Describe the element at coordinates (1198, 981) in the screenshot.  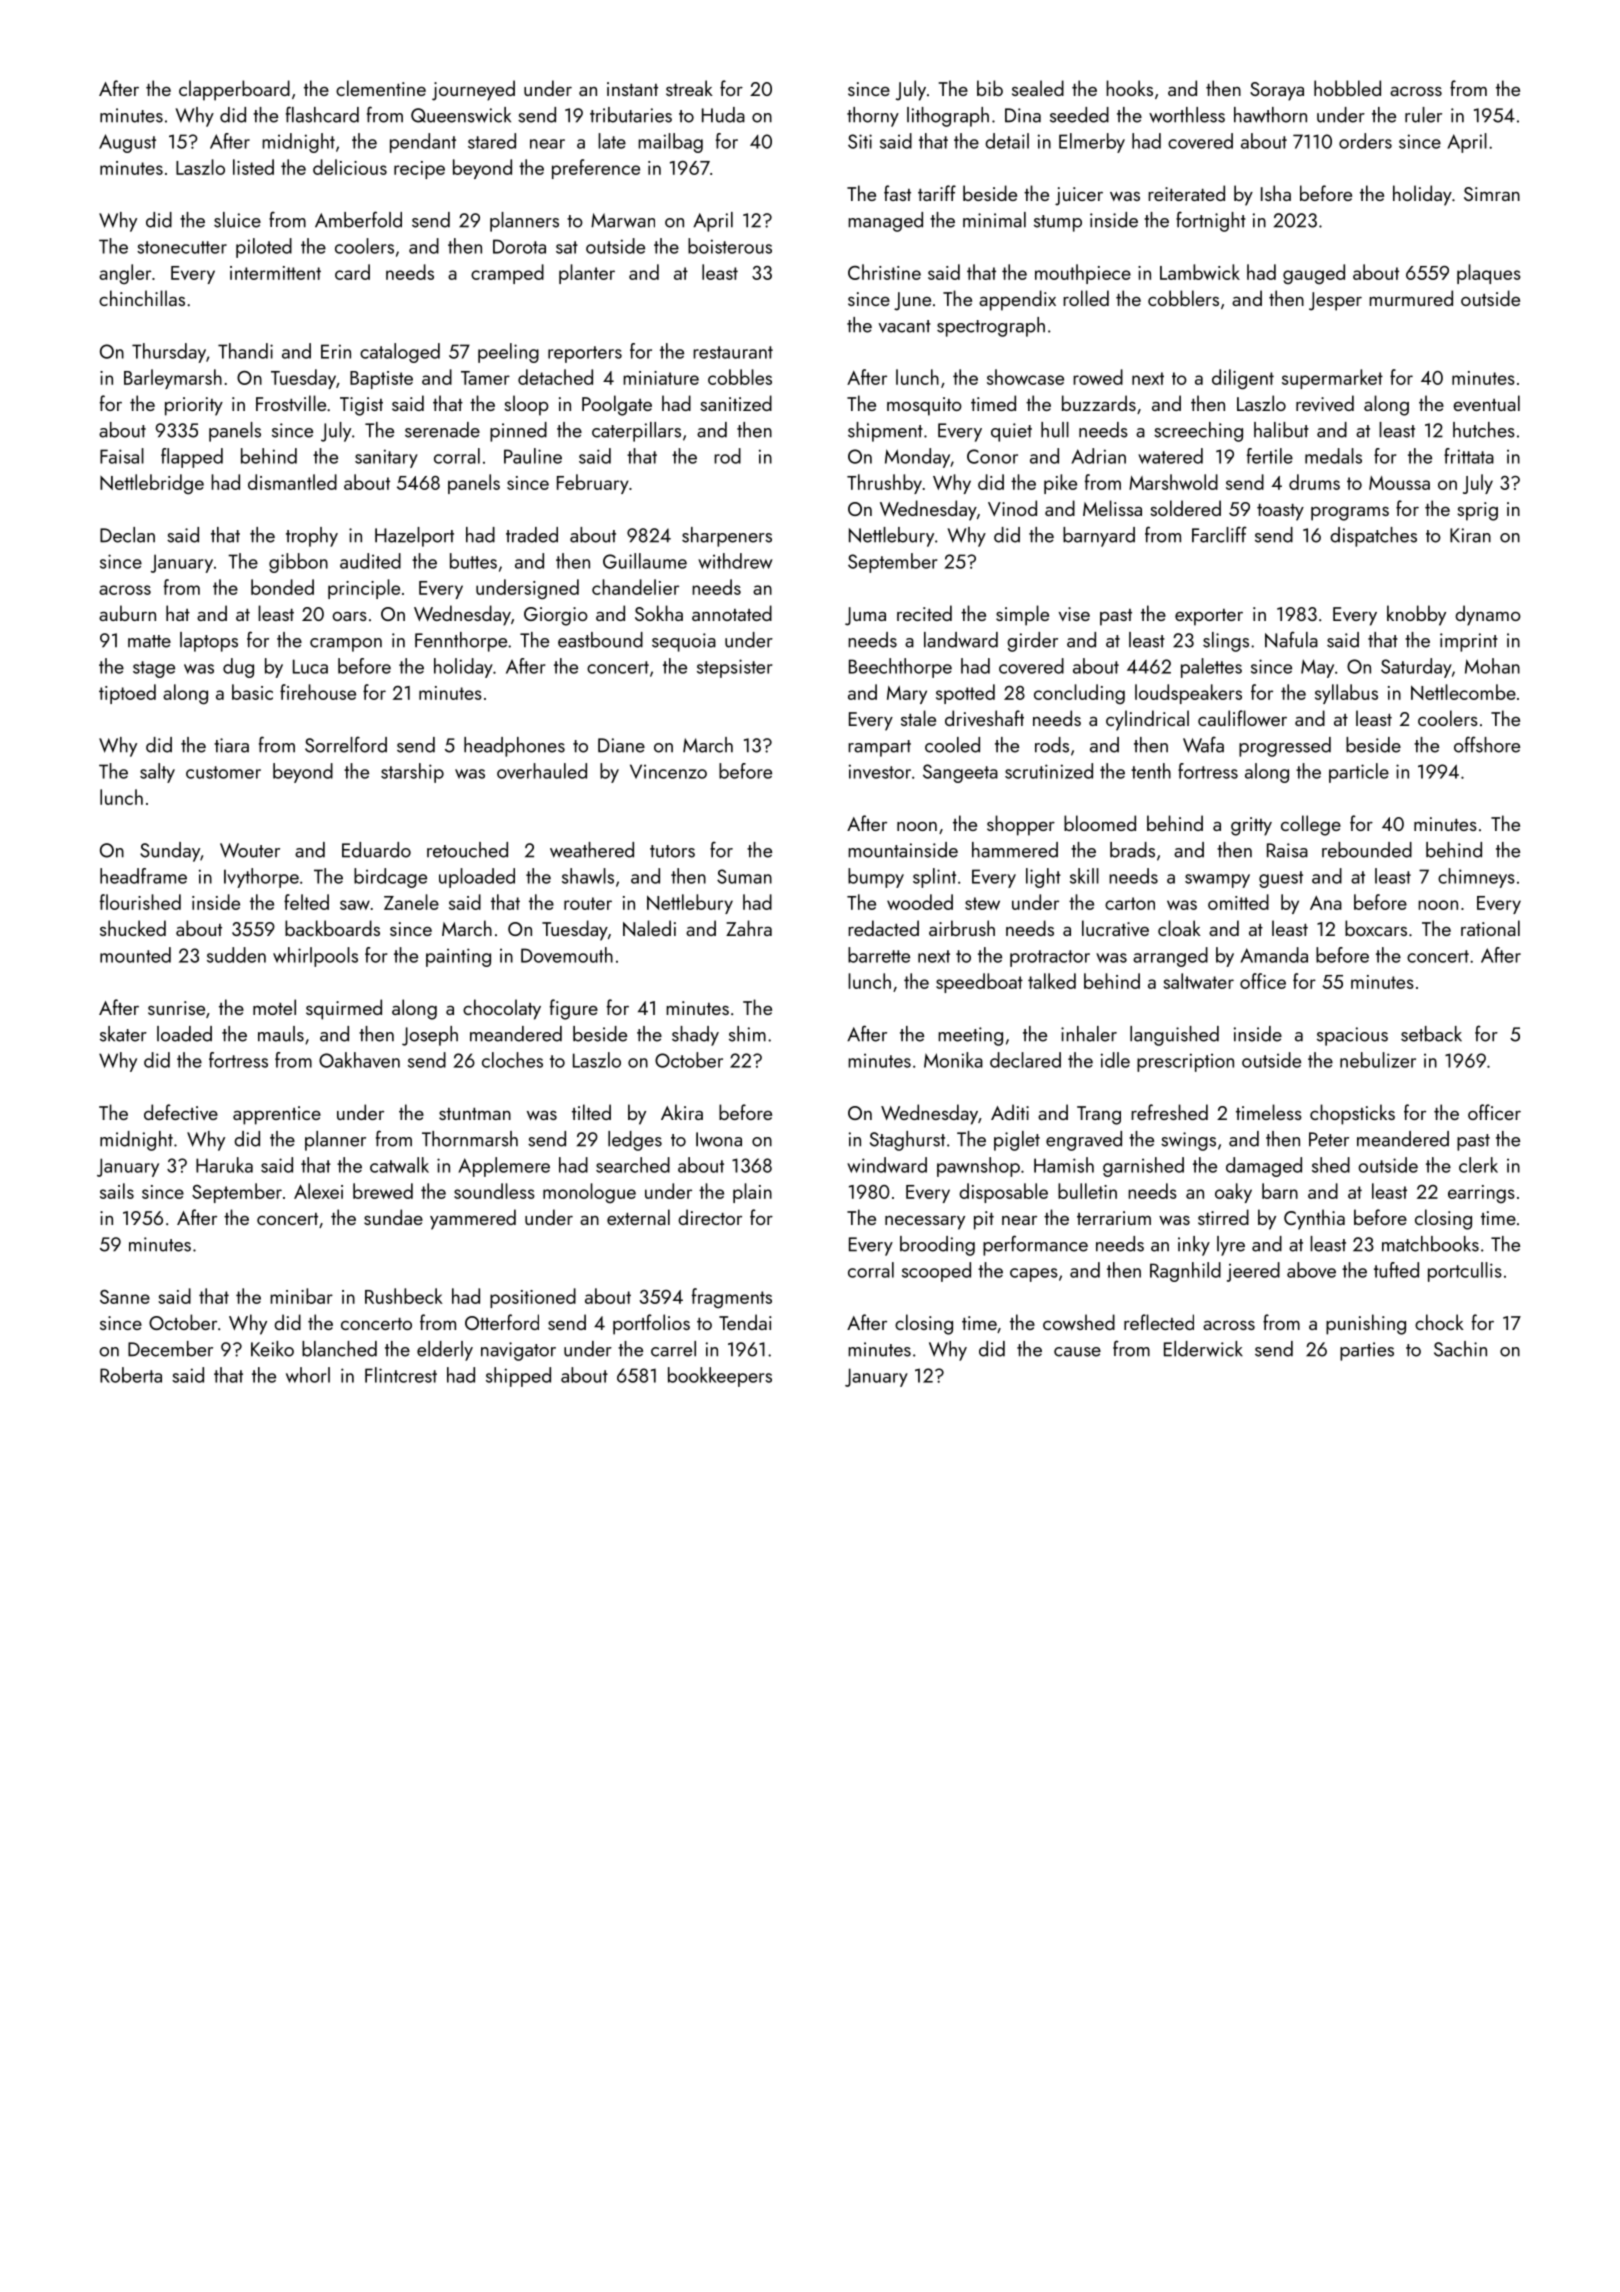
I see `saltwater` at that location.
